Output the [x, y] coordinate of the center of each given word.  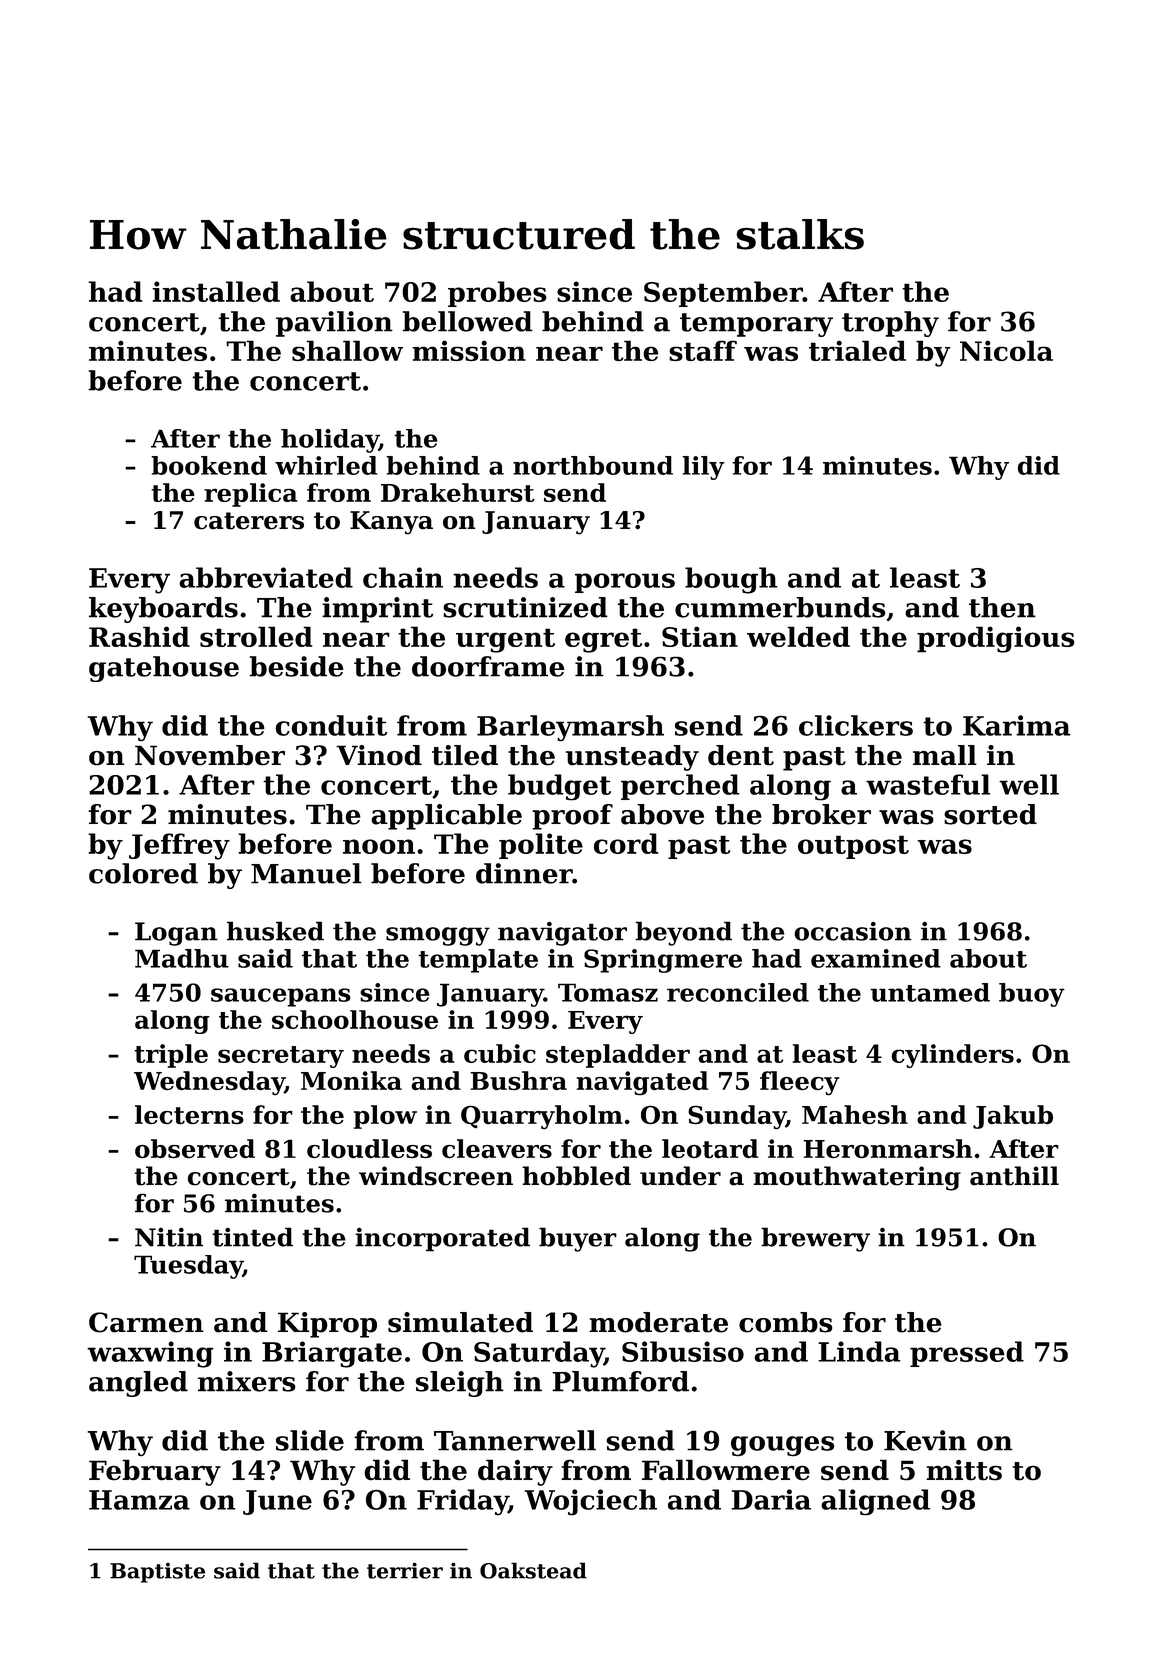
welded [798, 636]
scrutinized [525, 607]
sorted [990, 814]
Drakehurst [458, 492]
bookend [209, 465]
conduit [331, 725]
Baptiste [157, 1572]
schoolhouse [355, 1019]
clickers [856, 725]
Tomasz [608, 992]
